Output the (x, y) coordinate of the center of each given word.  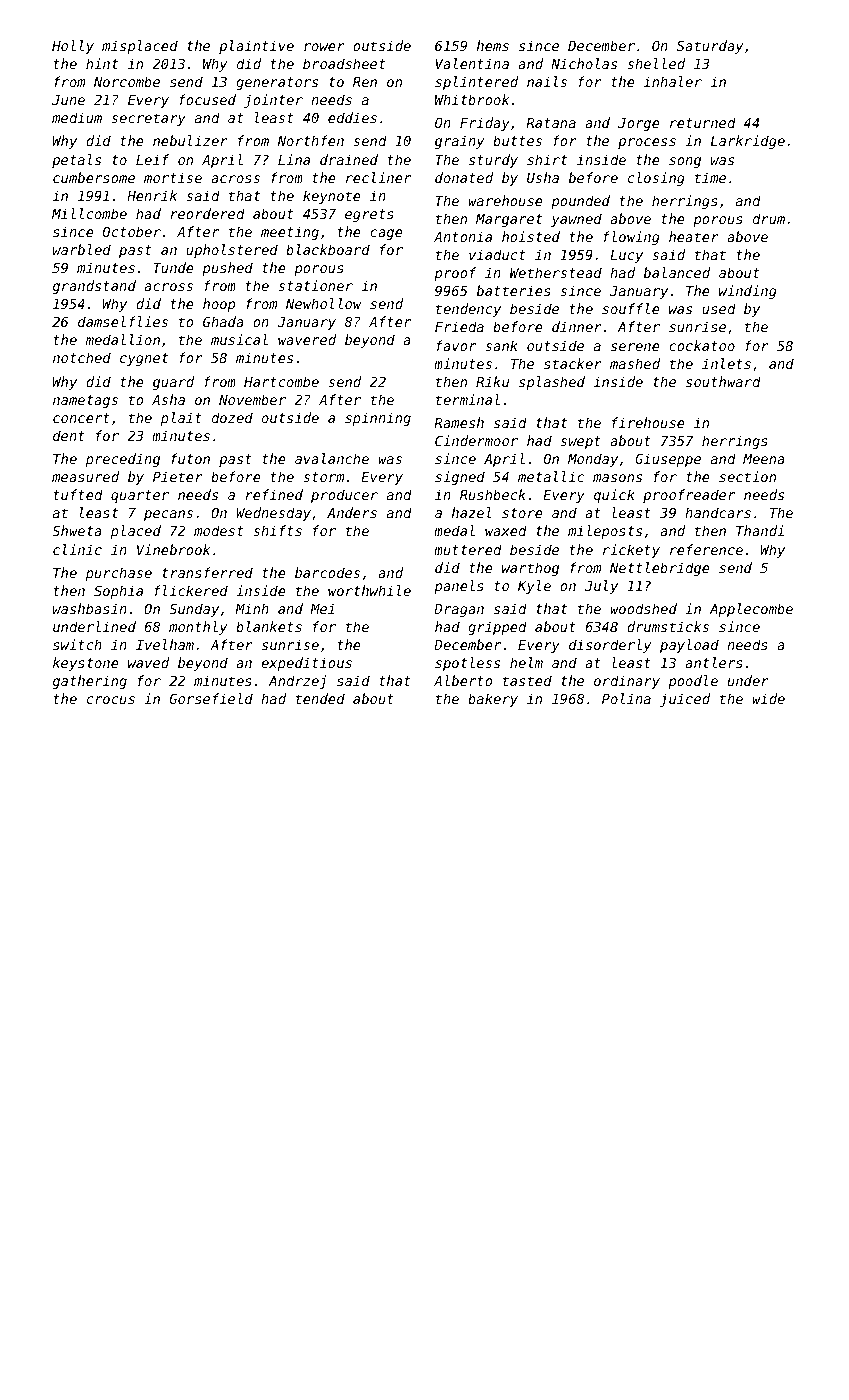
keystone (86, 664)
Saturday (710, 47)
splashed (552, 383)
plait (181, 419)
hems (493, 45)
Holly (73, 47)
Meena (764, 459)
